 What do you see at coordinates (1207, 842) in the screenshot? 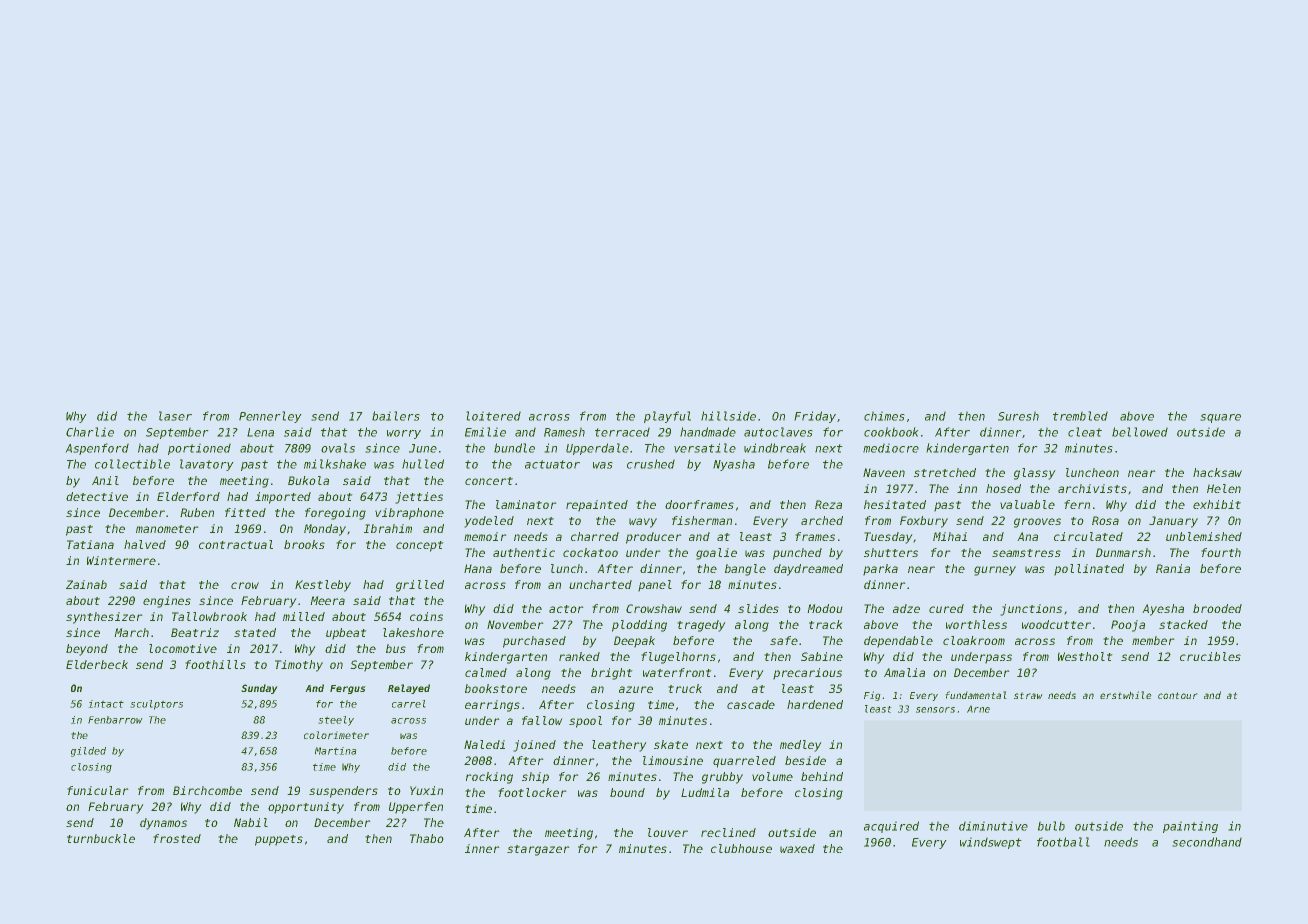
I see `secondhand` at bounding box center [1207, 842].
